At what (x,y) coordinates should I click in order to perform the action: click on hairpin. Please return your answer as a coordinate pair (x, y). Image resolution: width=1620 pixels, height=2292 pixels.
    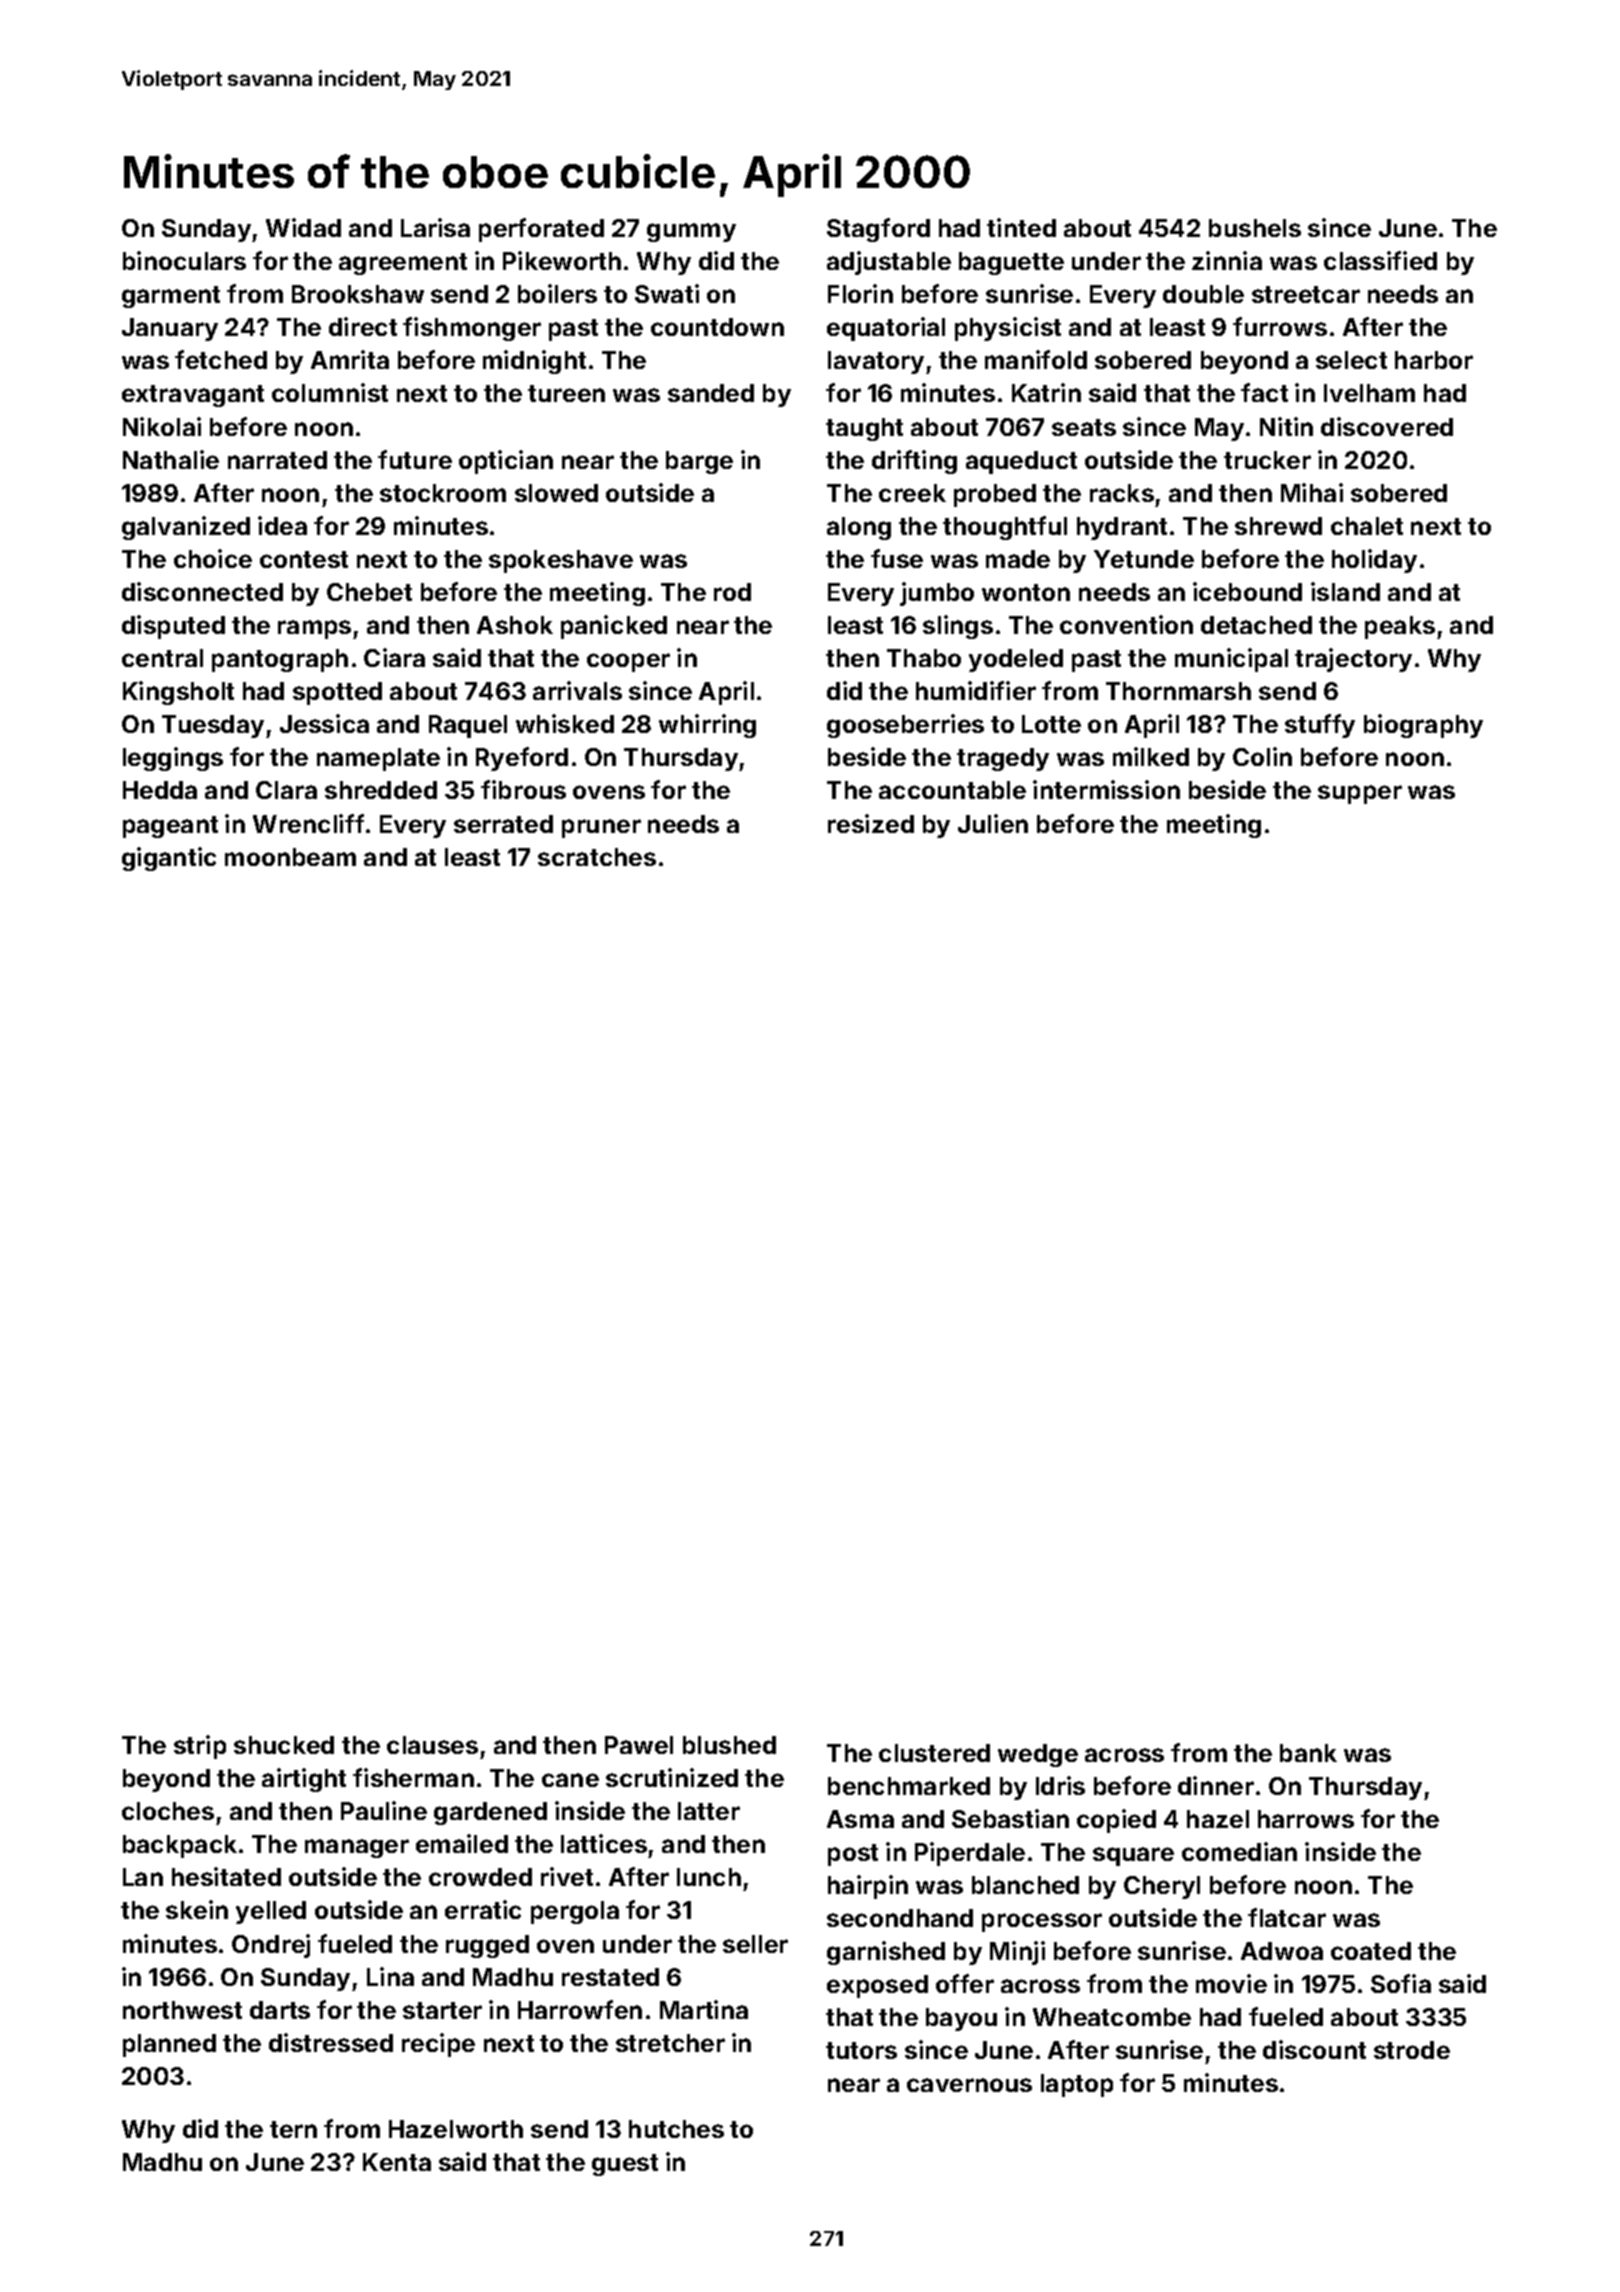
    Looking at the image, I should click on (868, 1887).
